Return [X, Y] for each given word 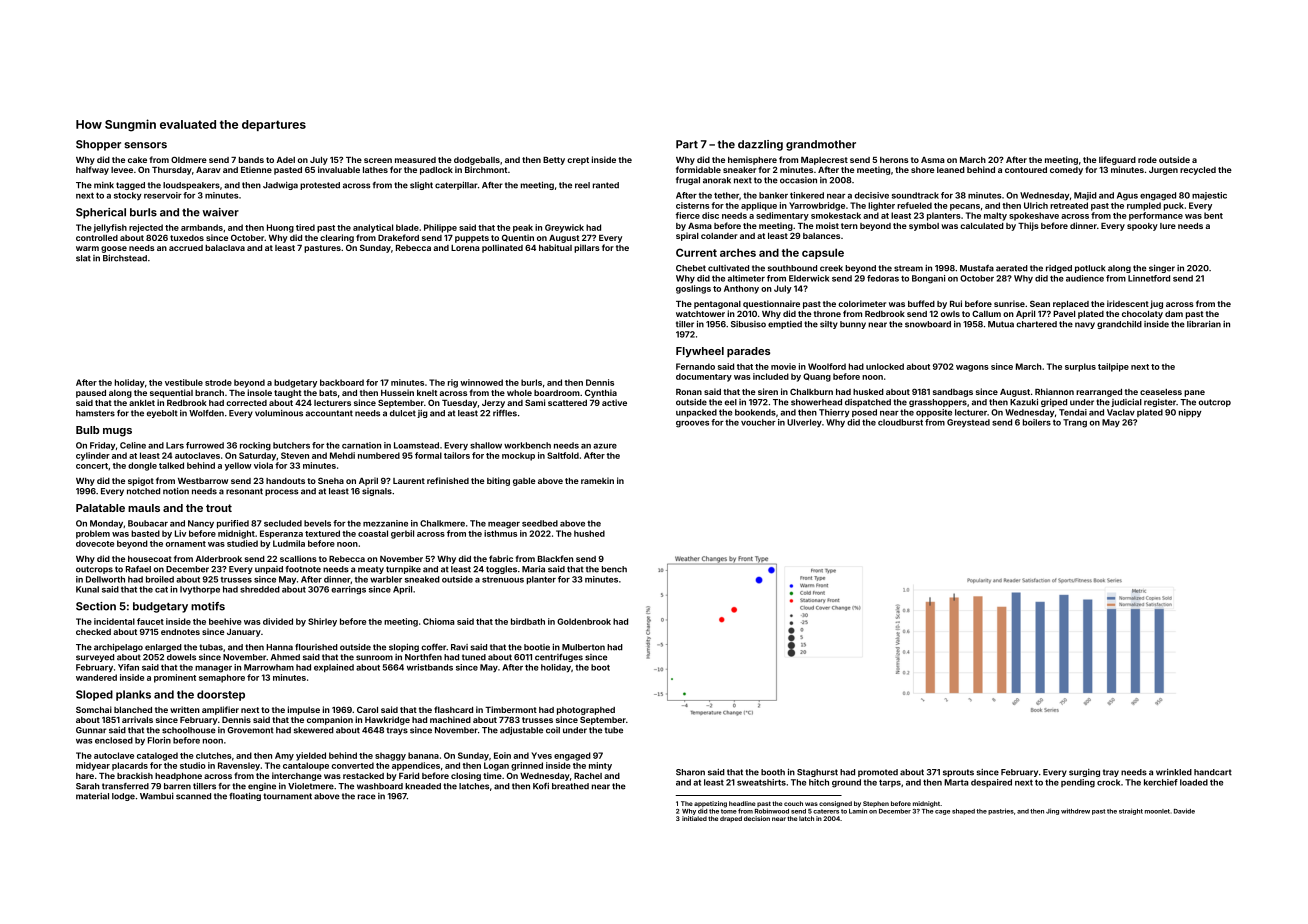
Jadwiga [280, 186]
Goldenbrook [584, 621]
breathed [570, 786]
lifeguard [1117, 160]
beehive [225, 621]
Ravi [459, 647]
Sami [535, 402]
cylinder [93, 456]
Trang [1075, 423]
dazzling [760, 145]
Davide [1184, 811]
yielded [311, 756]
